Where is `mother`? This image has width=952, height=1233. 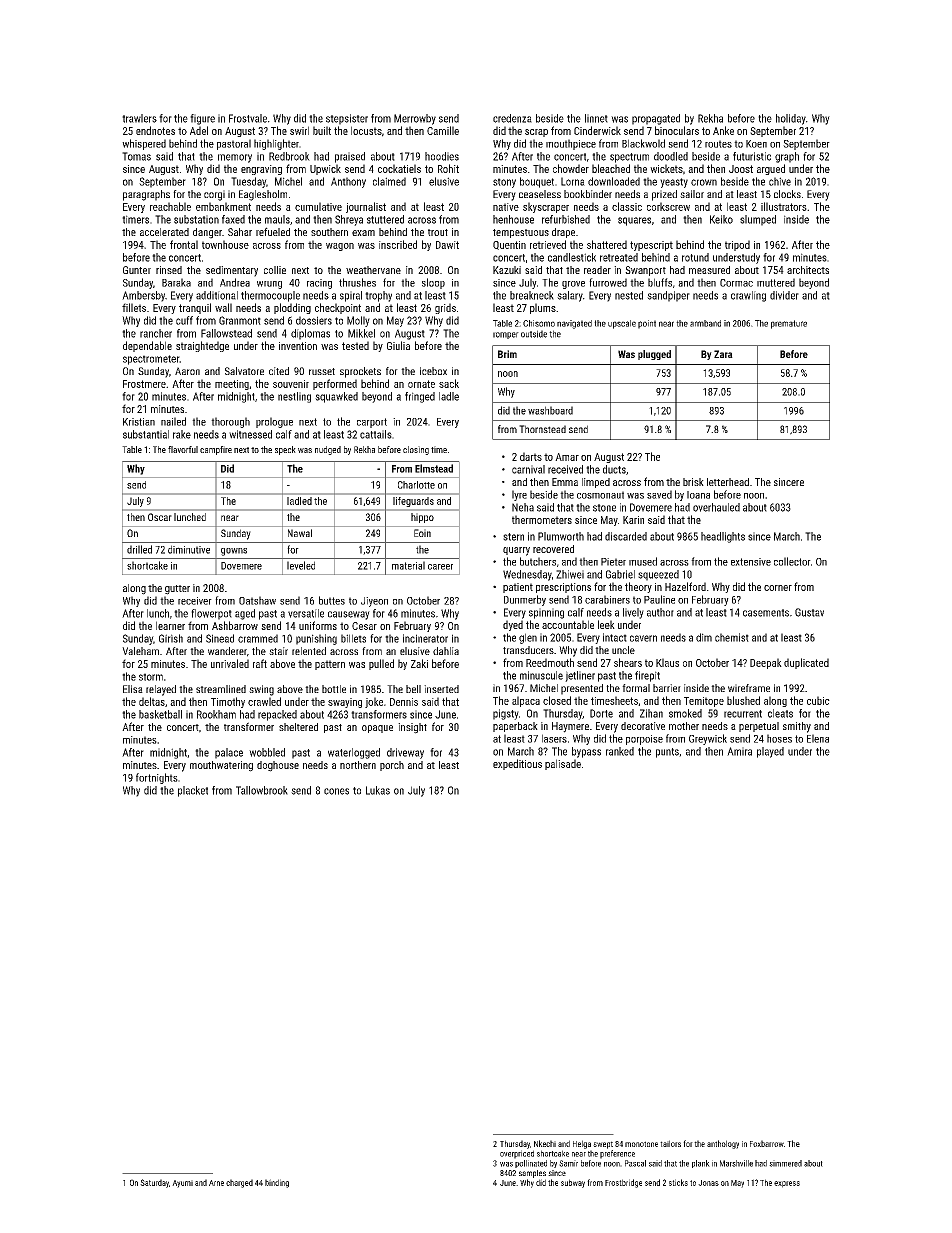 mother is located at coordinates (684, 726).
